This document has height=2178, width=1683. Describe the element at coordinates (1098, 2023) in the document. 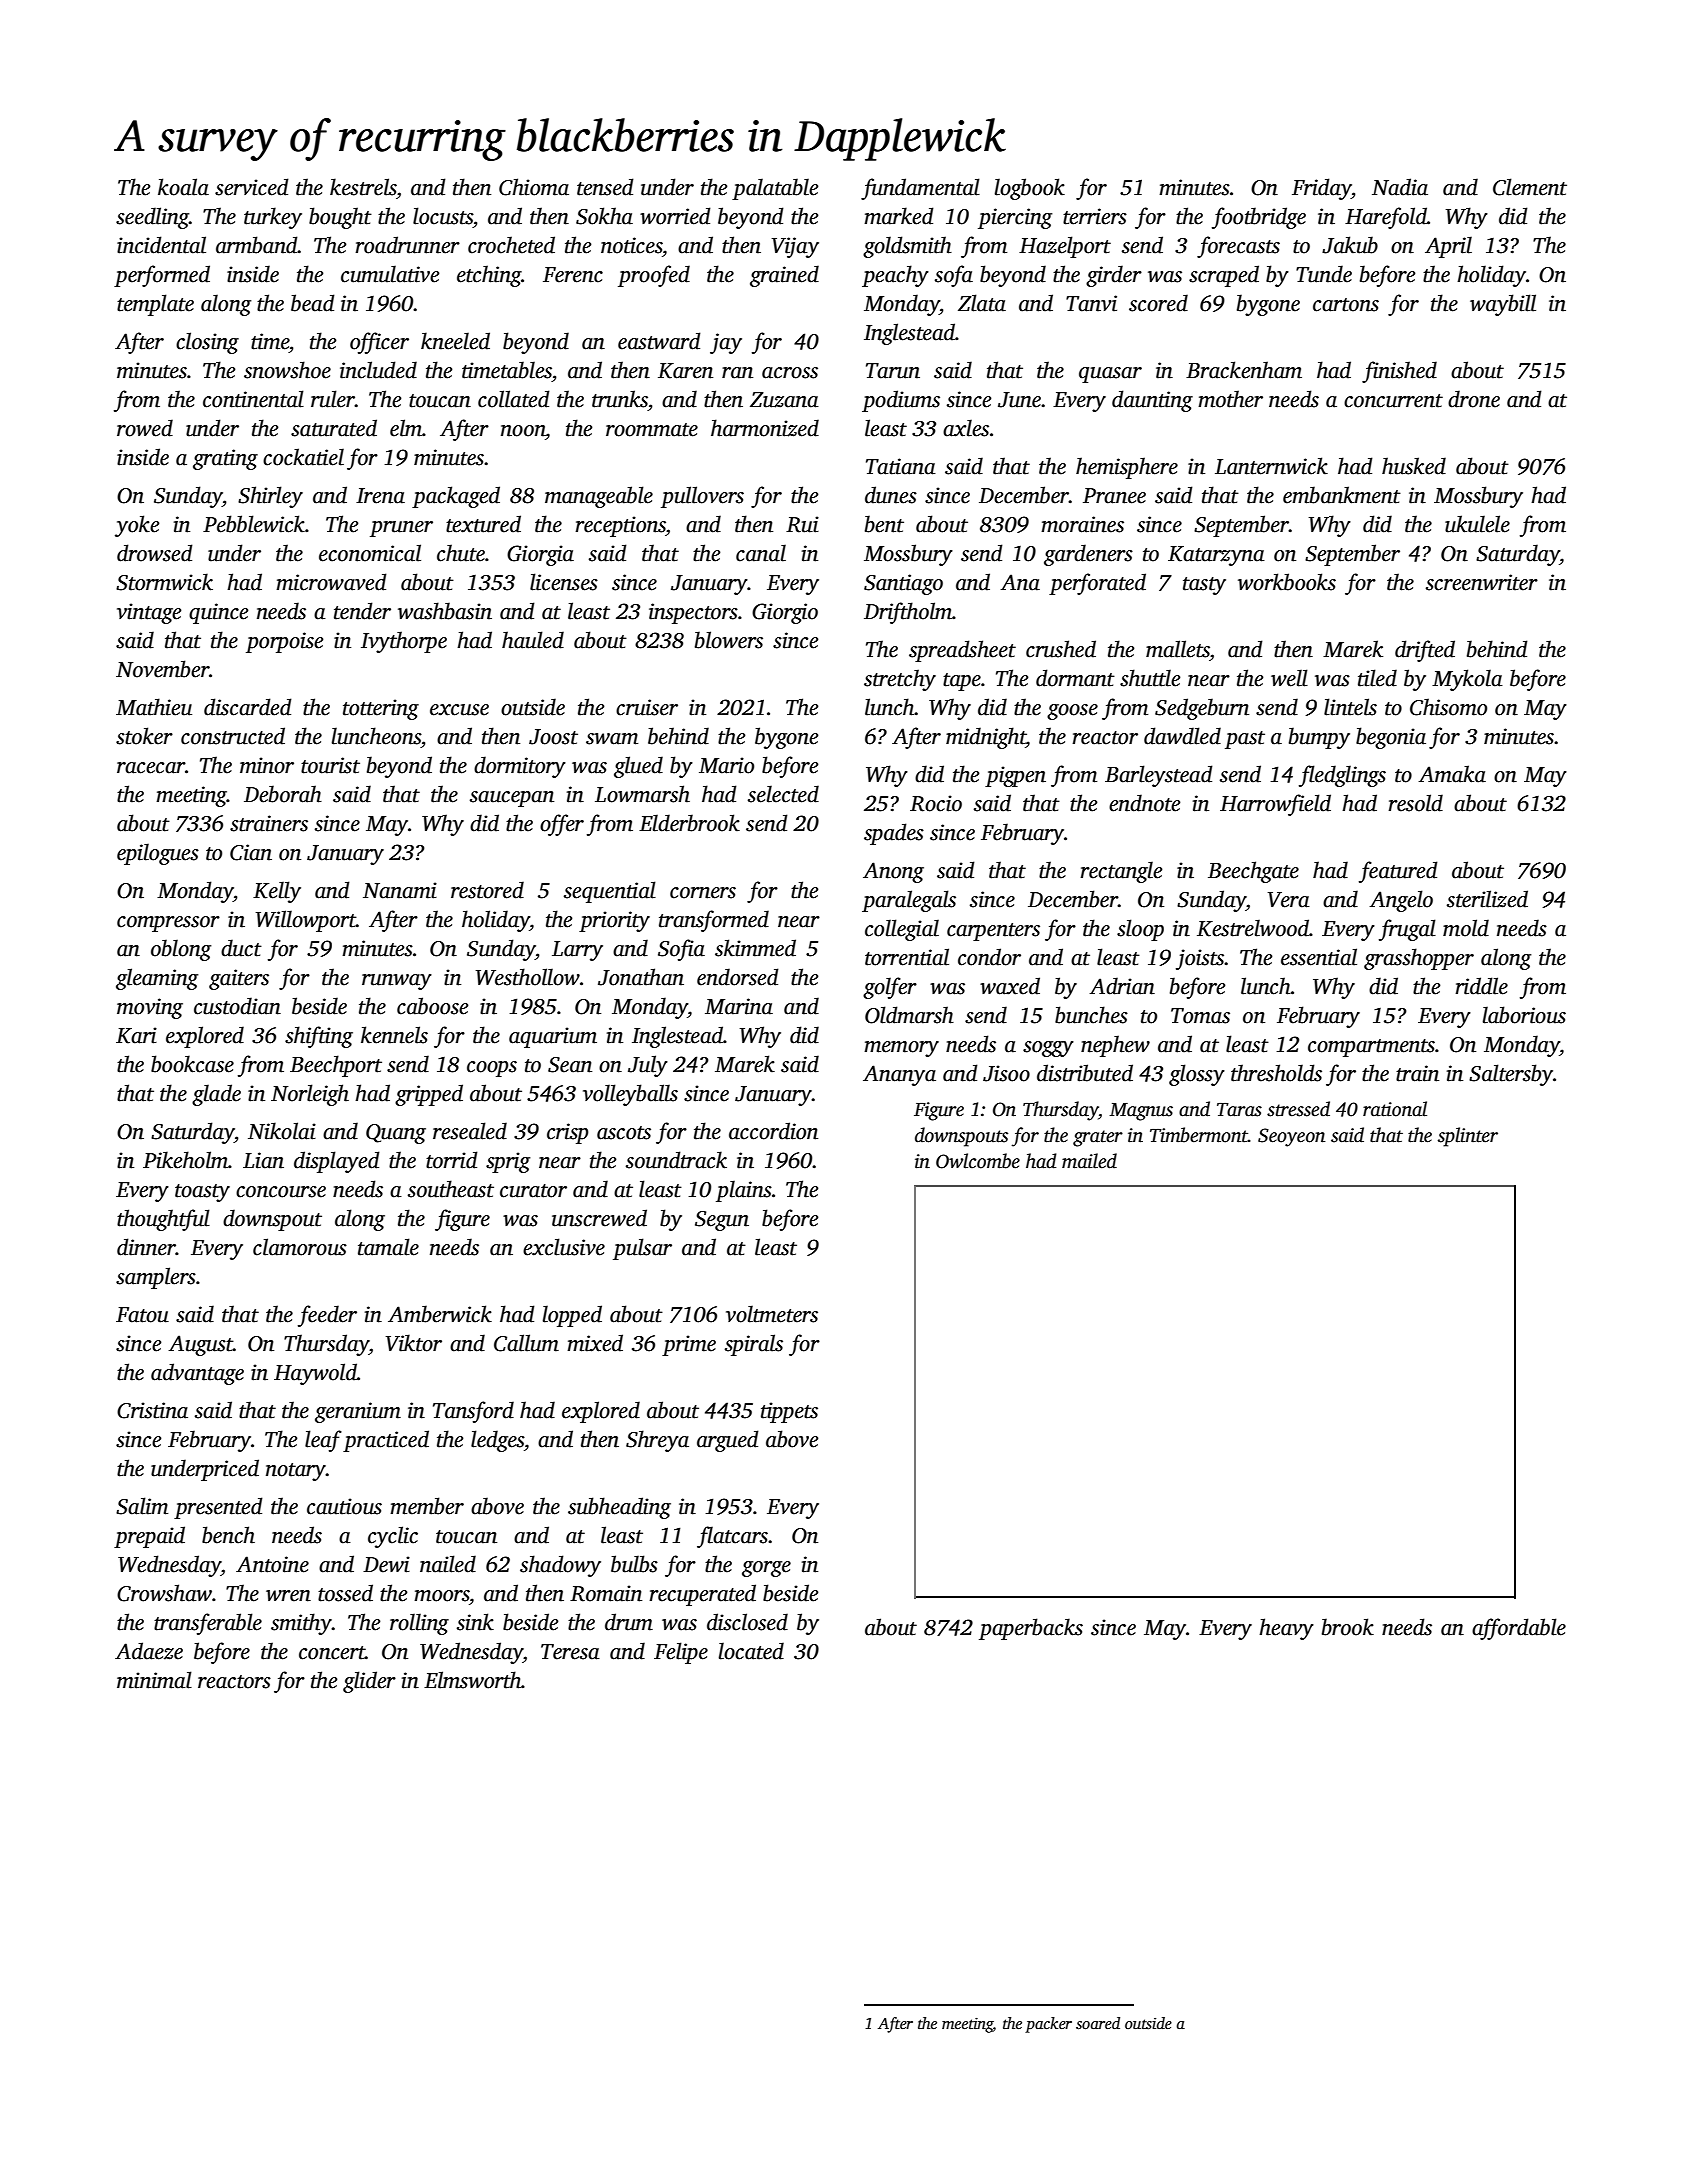

I see `soared` at that location.
